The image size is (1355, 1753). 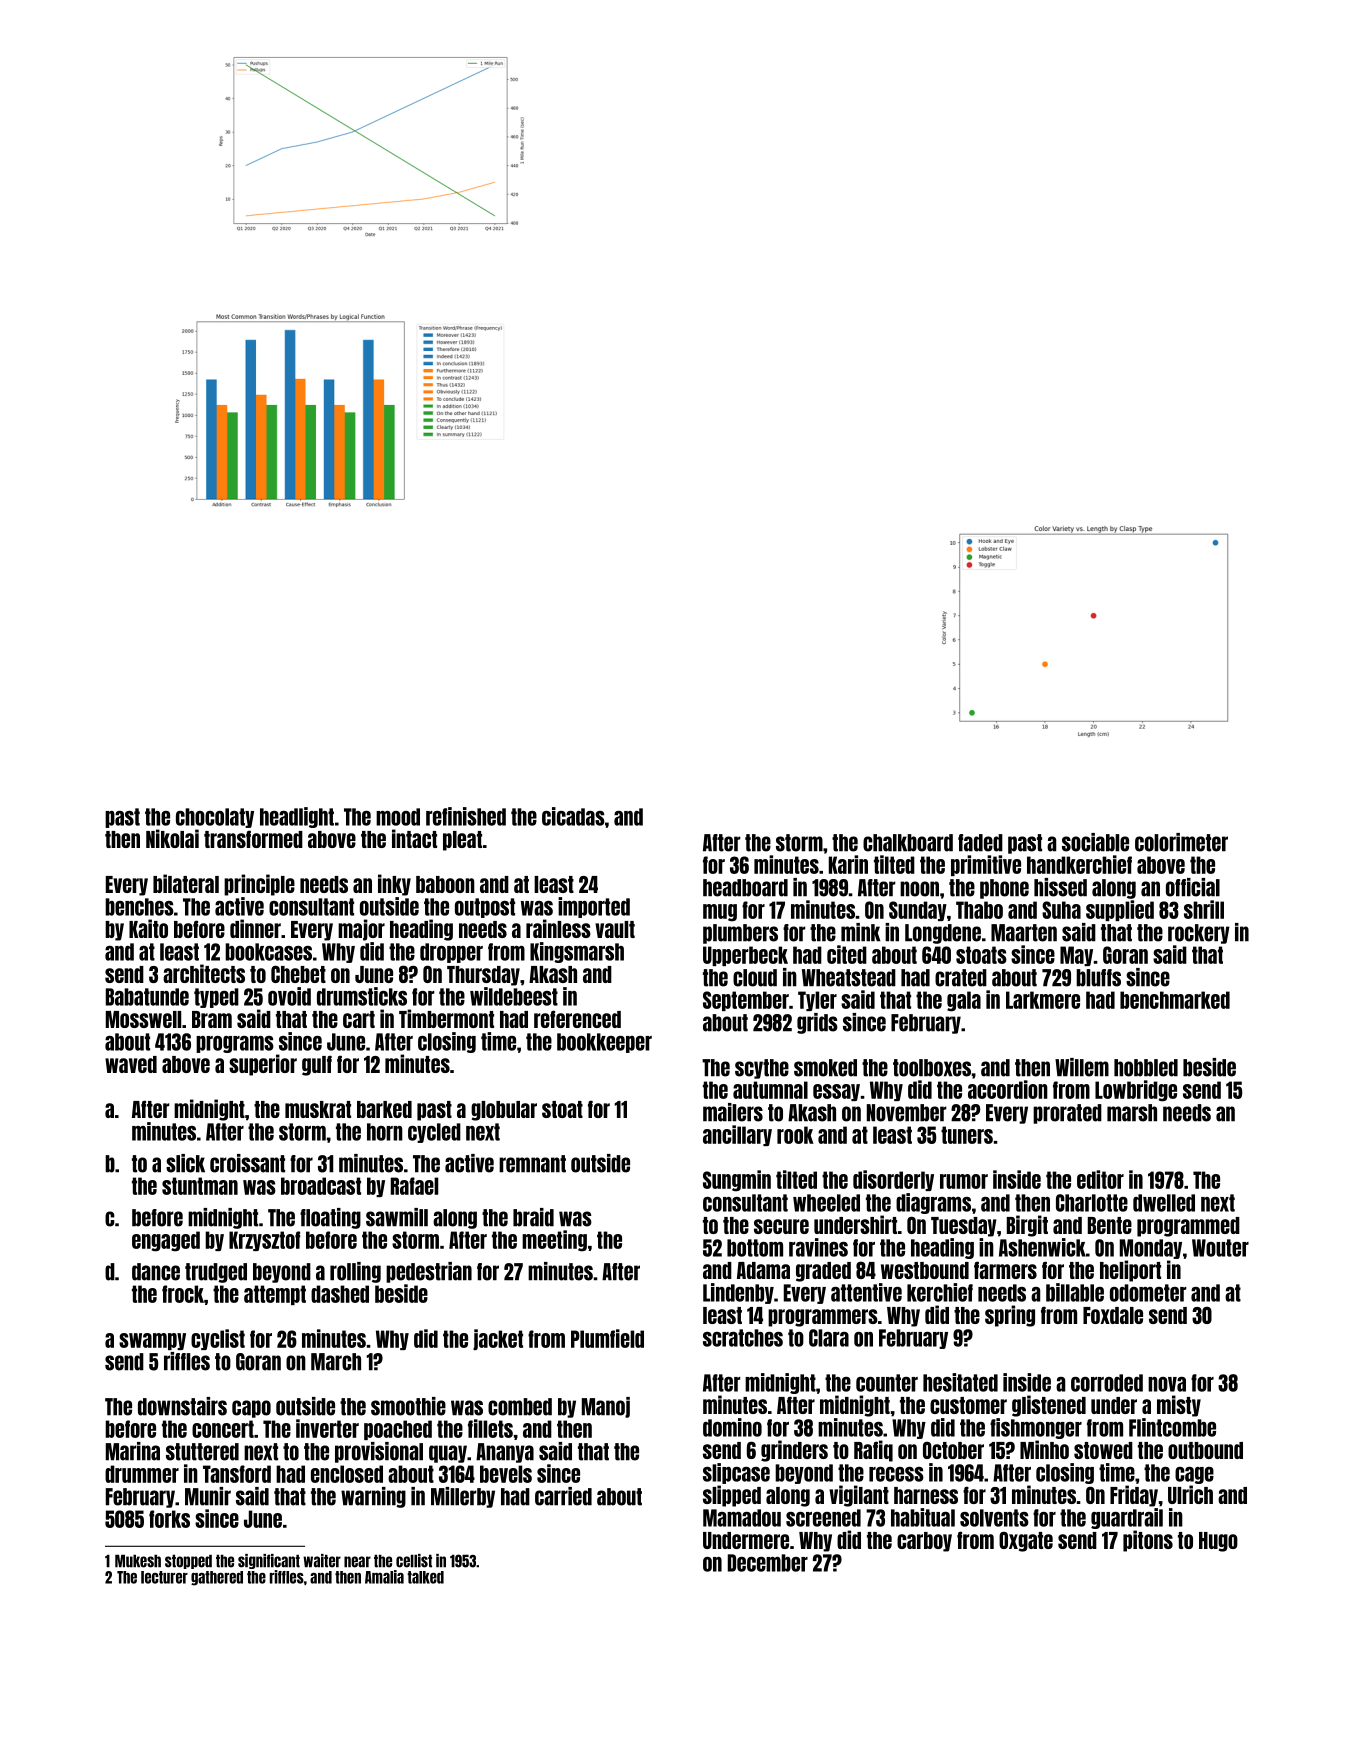 What do you see at coordinates (185, 1163) in the page?
I see `slick` at bounding box center [185, 1163].
